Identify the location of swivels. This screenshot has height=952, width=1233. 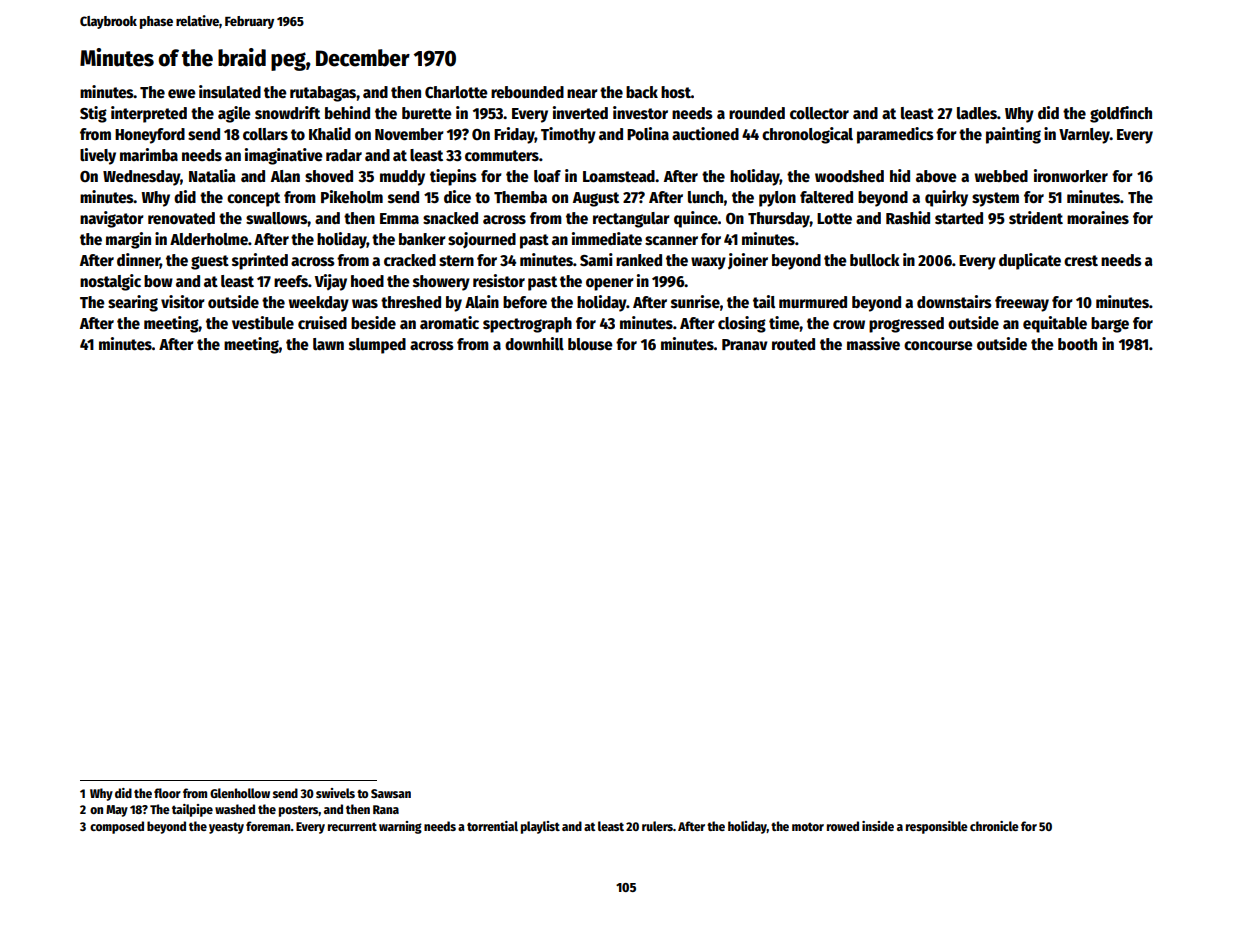
(335, 793).
